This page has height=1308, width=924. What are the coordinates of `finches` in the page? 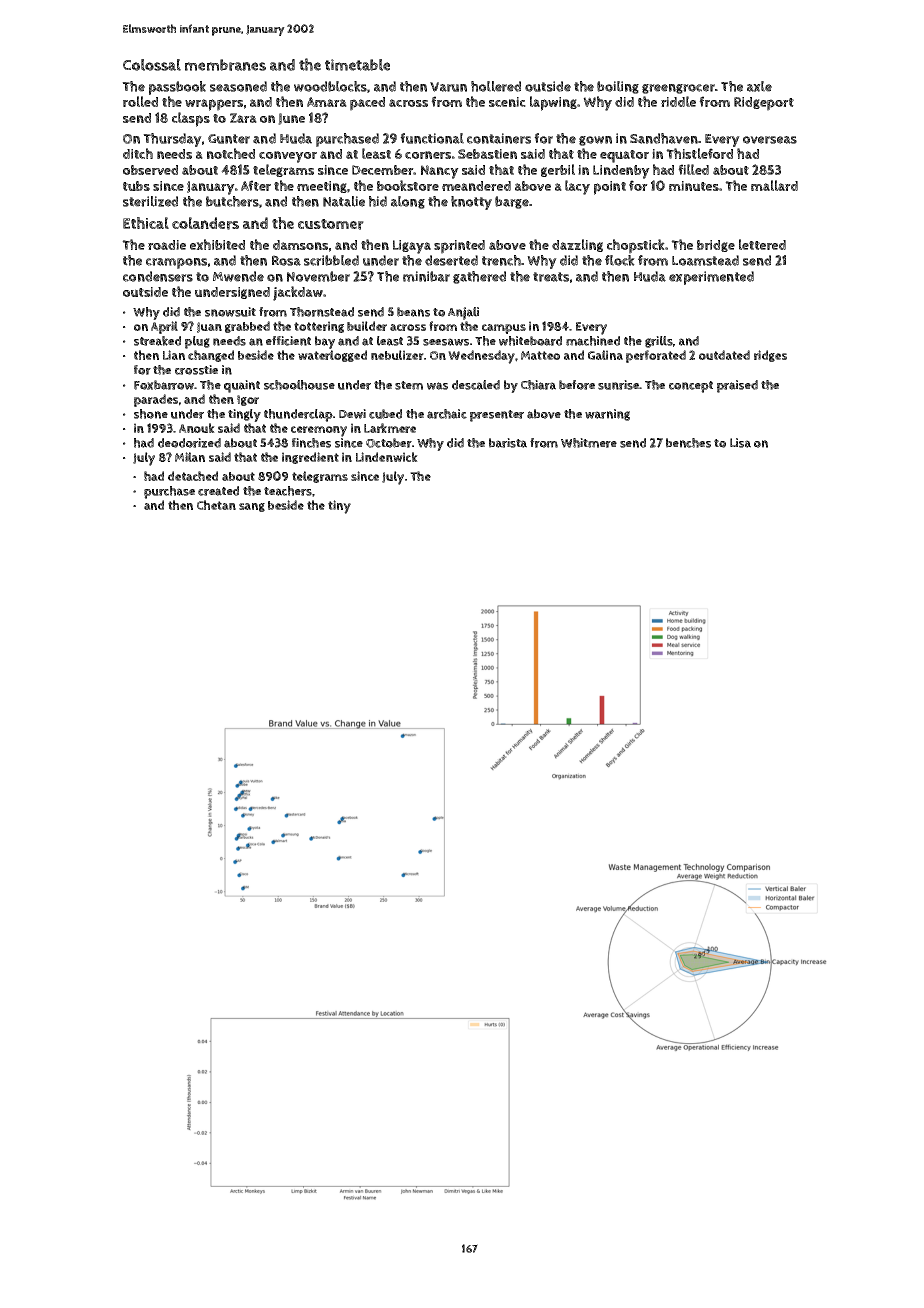 It's located at (311, 443).
